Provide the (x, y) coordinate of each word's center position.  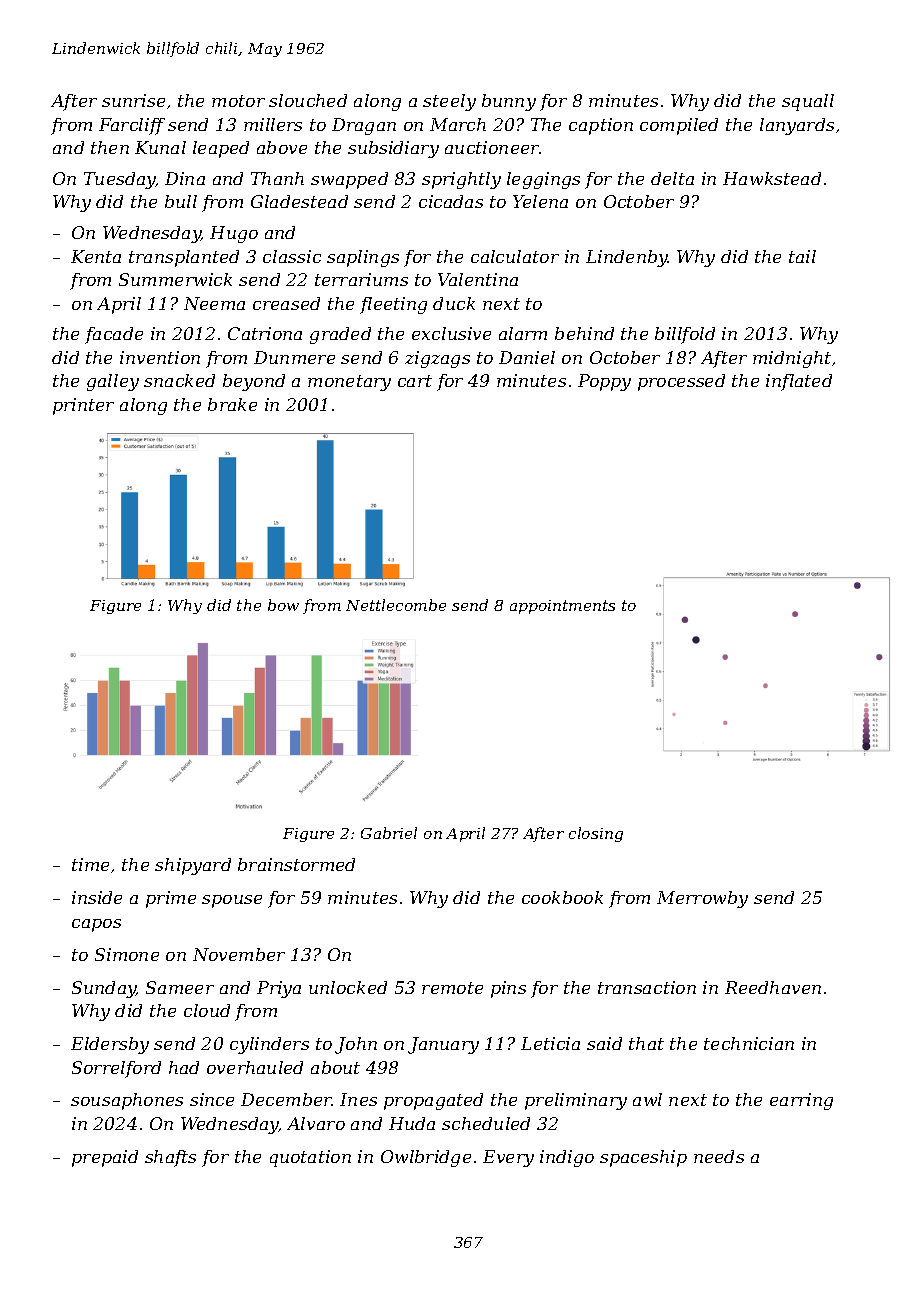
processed (681, 382)
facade (114, 335)
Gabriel (389, 833)
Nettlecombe (396, 605)
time (90, 864)
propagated (433, 1101)
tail (802, 256)
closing (596, 834)
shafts (170, 1158)
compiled (679, 126)
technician (749, 1043)
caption (601, 126)
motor (238, 101)
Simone (127, 954)
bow (283, 605)
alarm (523, 333)
